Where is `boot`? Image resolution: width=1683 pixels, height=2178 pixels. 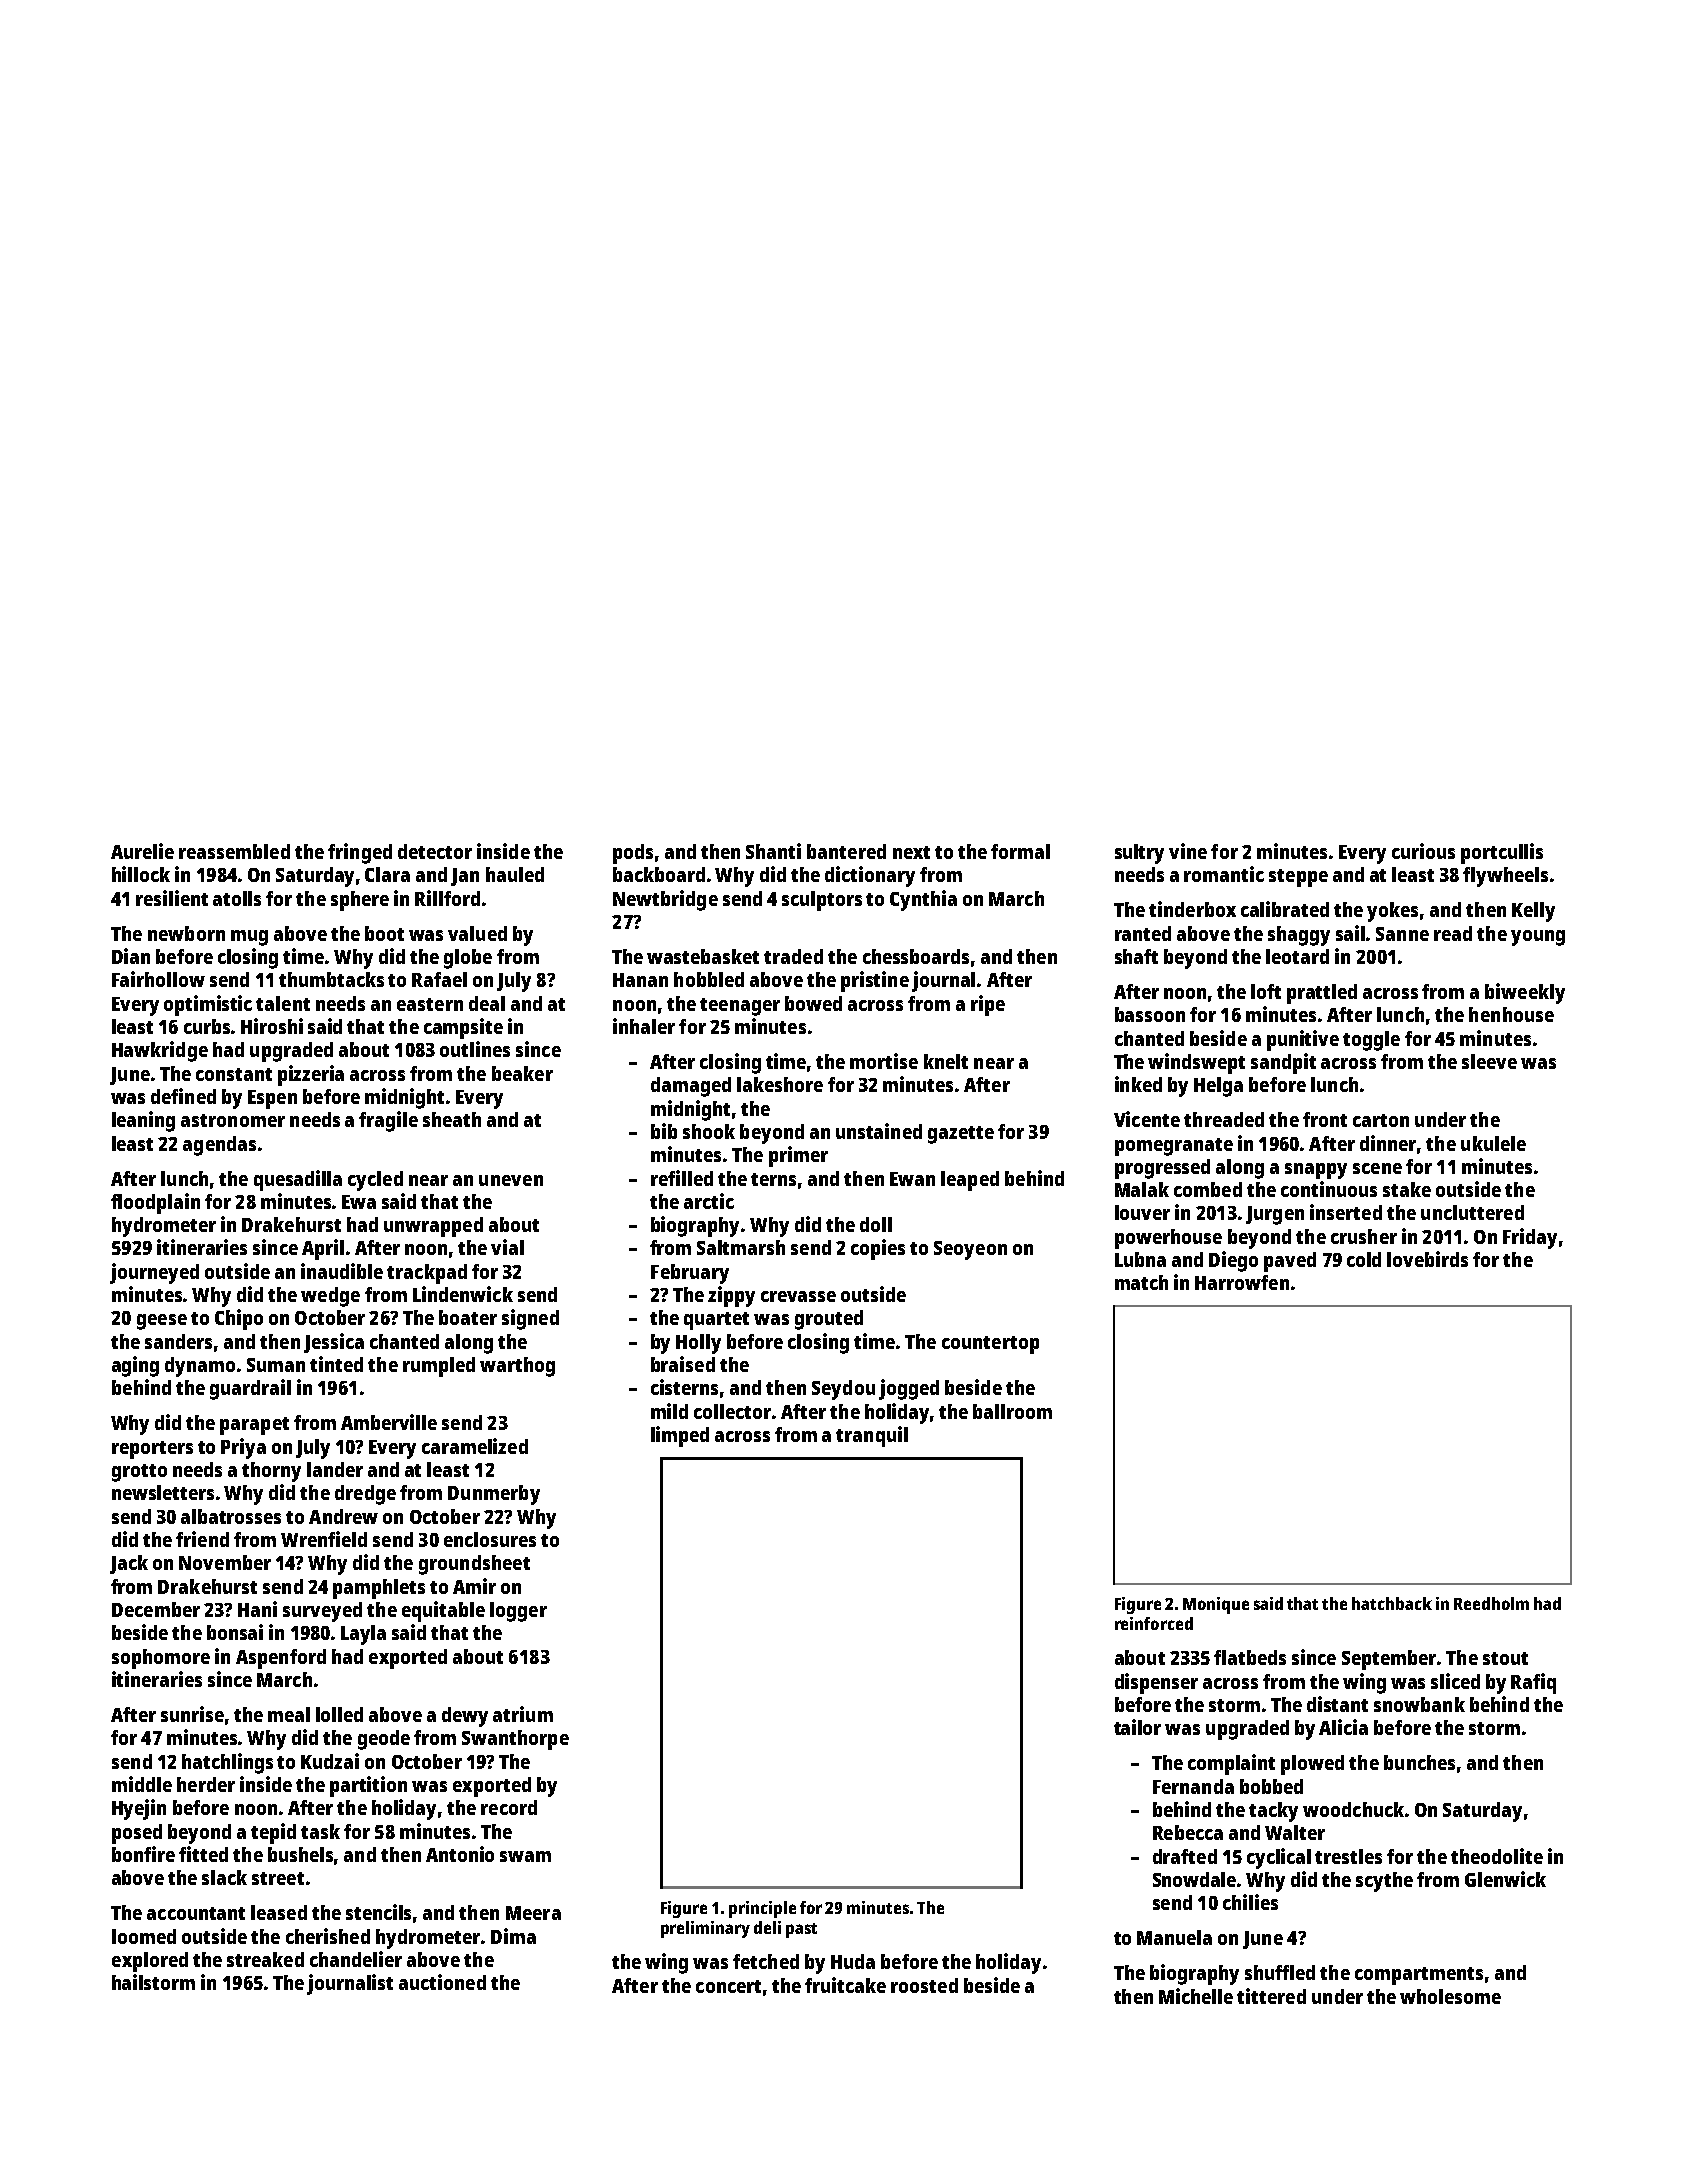
boot is located at coordinates (384, 933).
